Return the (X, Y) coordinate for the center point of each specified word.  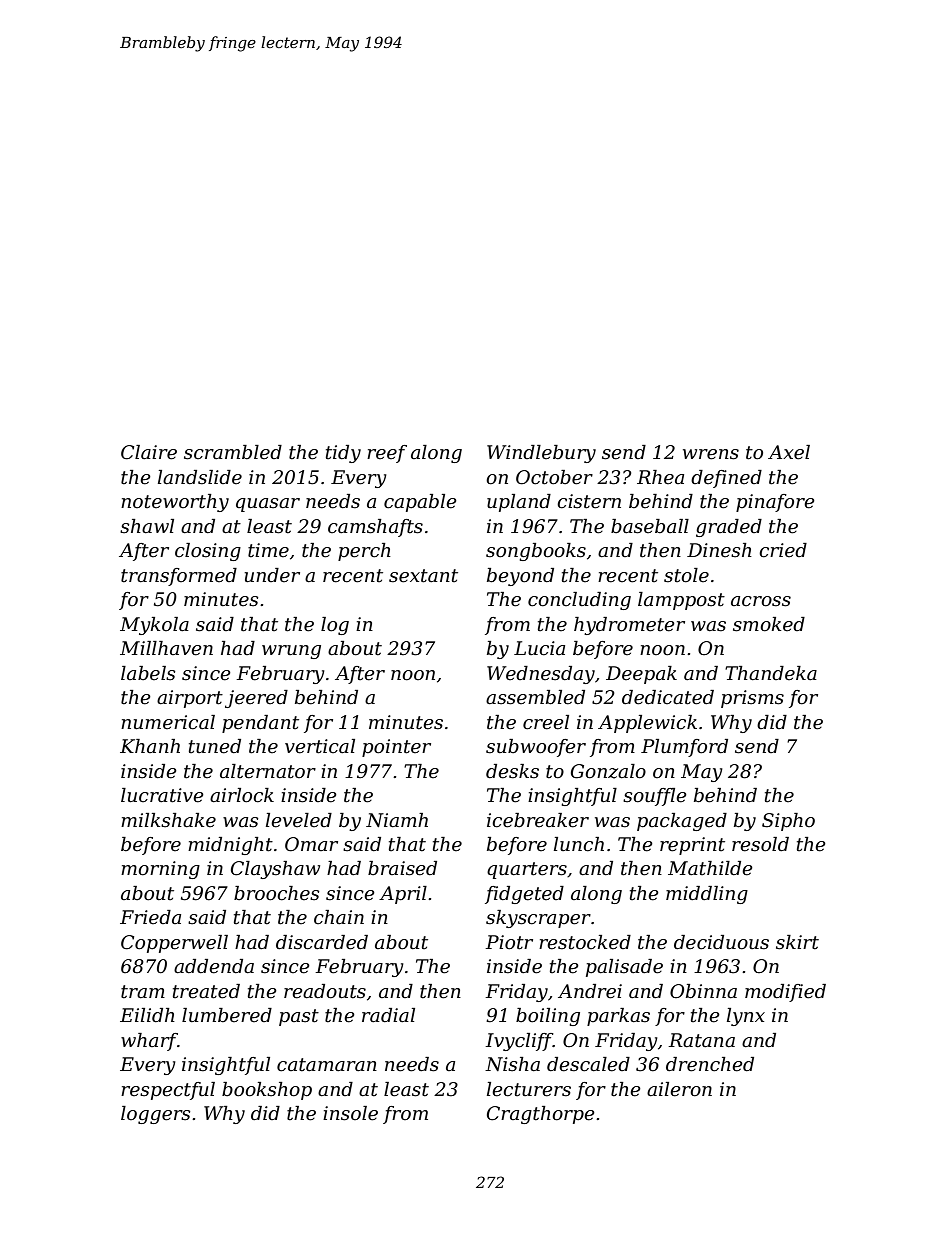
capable (420, 503)
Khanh (150, 746)
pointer (396, 748)
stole (686, 575)
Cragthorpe (541, 1115)
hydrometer (629, 626)
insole (350, 1113)
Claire (149, 452)
